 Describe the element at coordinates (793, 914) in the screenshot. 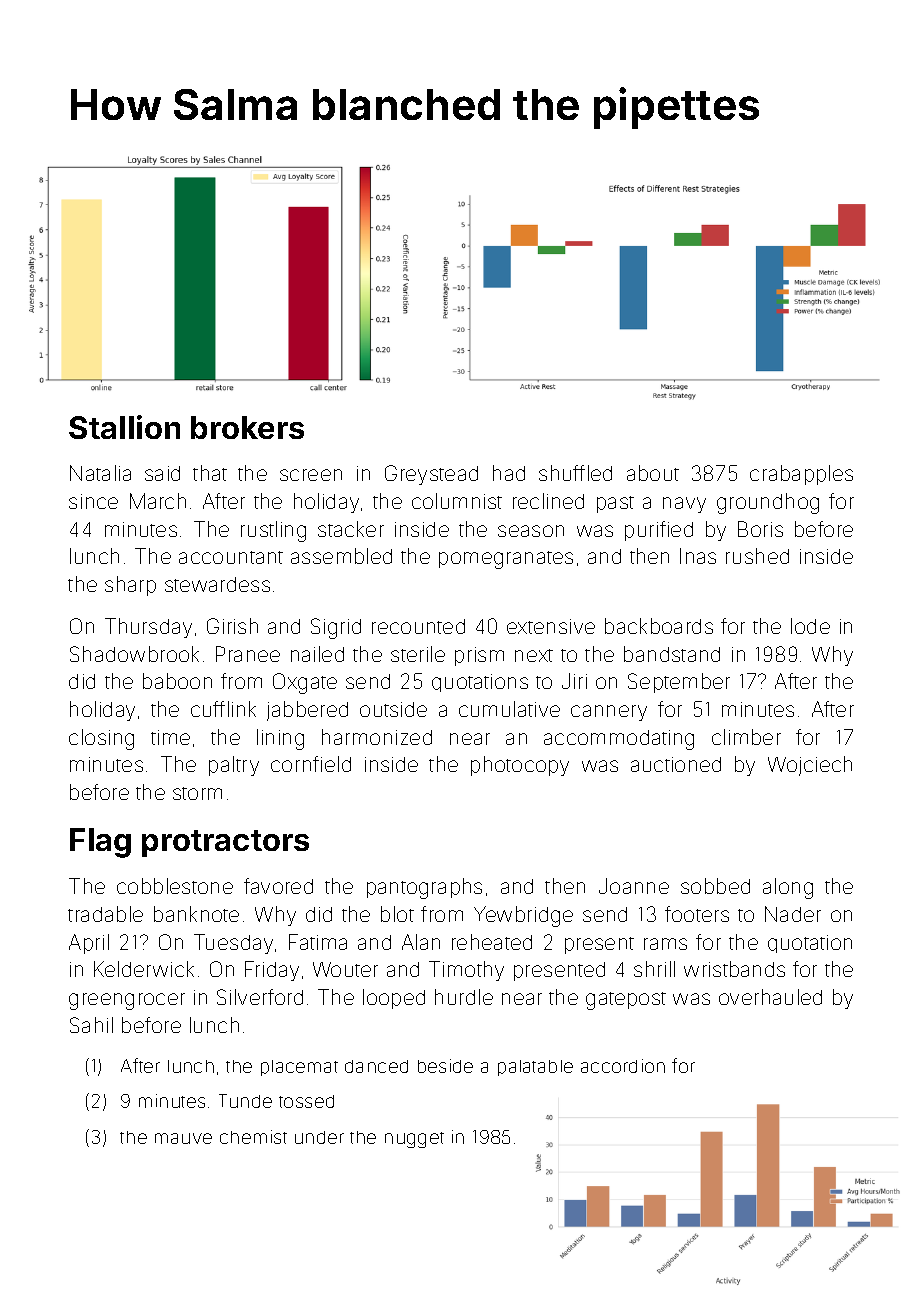

I see `Nader` at that location.
